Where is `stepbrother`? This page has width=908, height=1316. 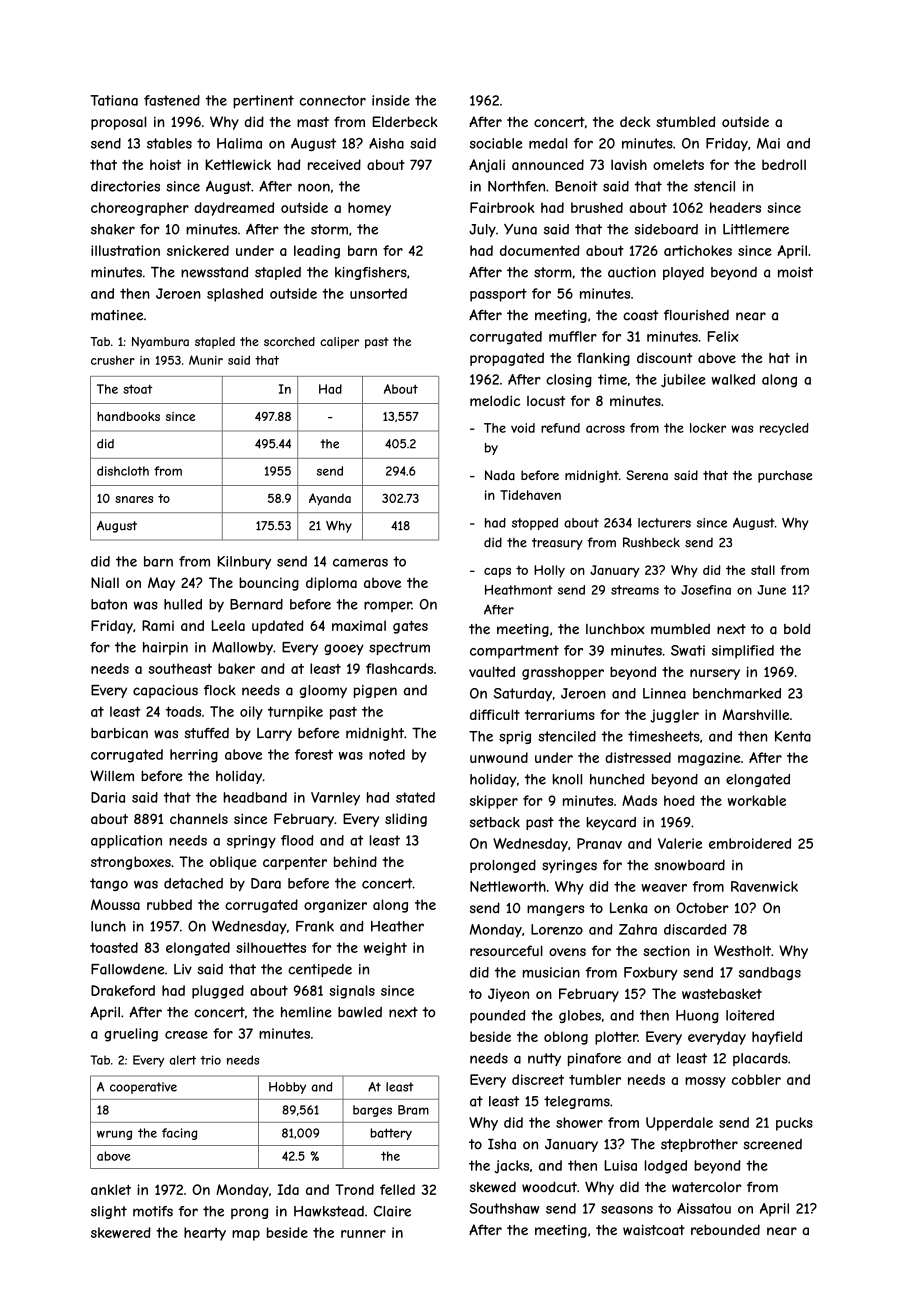
stepbrother is located at coordinates (699, 1145).
